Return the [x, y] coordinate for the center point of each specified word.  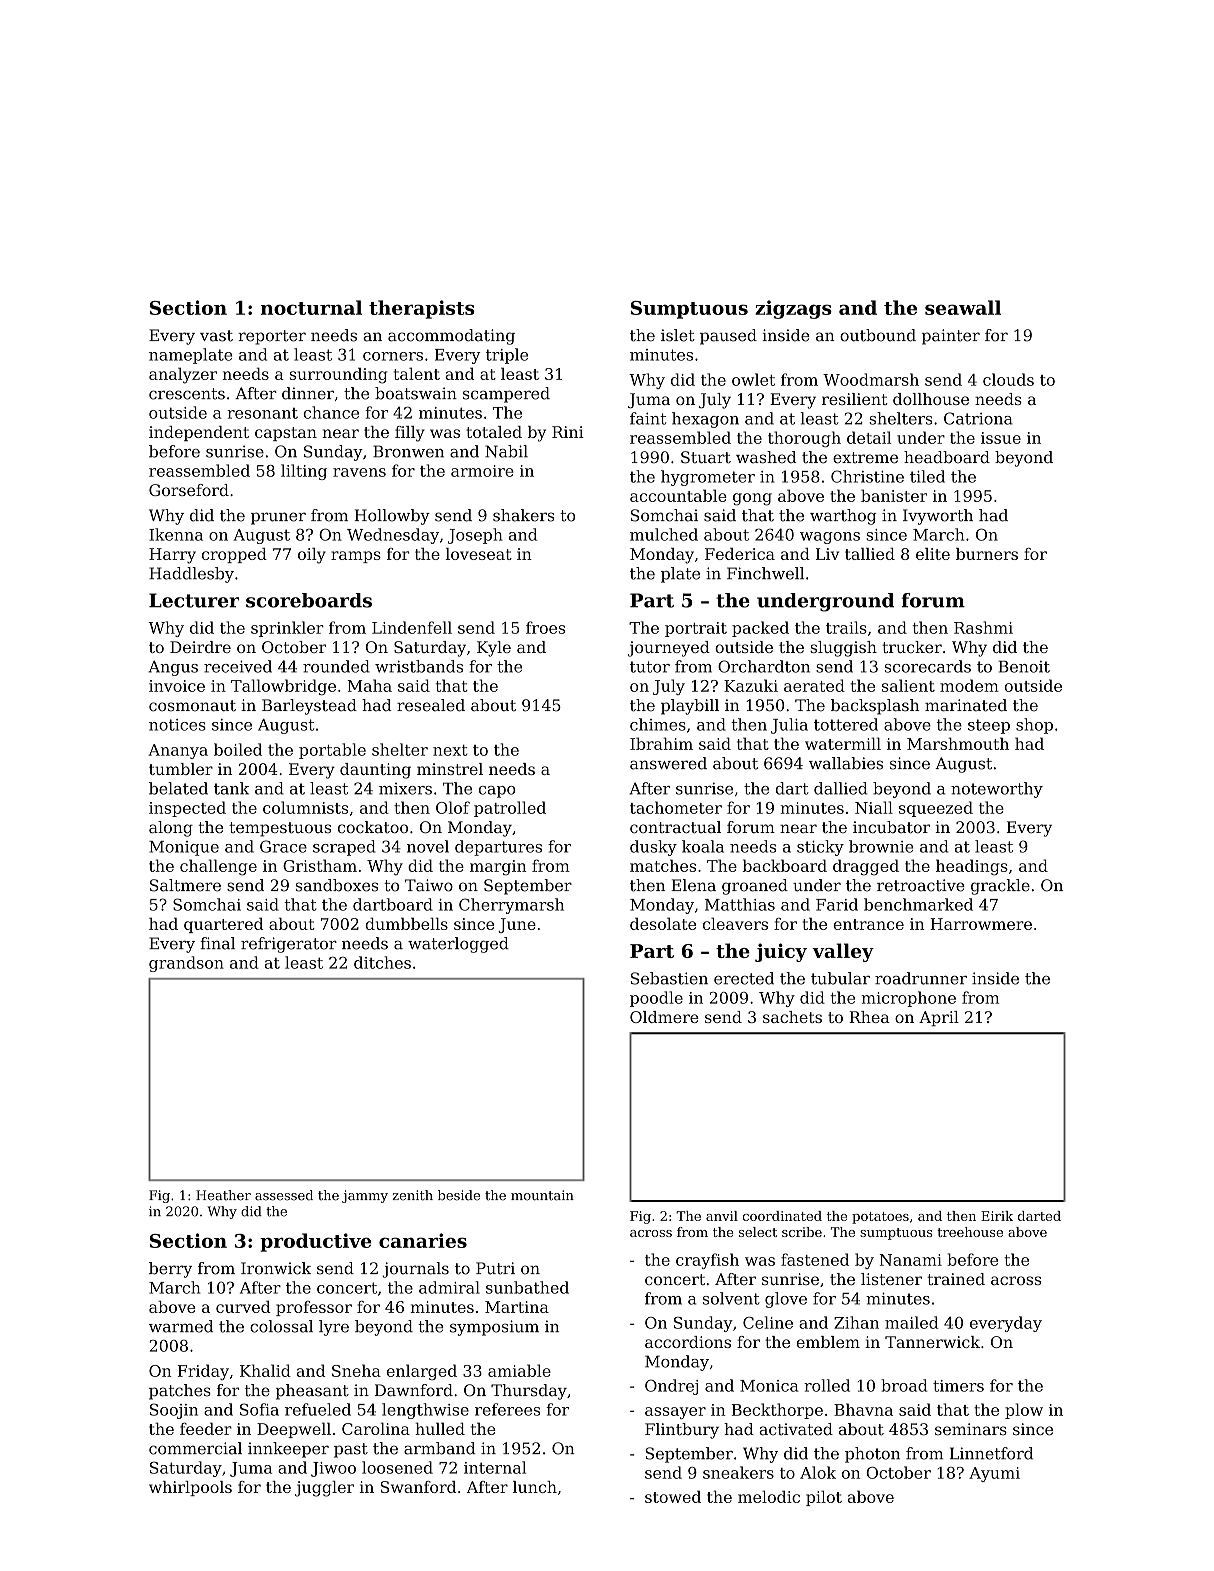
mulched [664, 534]
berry [170, 1270]
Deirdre [200, 647]
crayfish [707, 1261]
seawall [963, 307]
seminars [971, 1429]
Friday [203, 1372]
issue [1001, 438]
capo [497, 792]
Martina [517, 1307]
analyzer [183, 375]
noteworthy [997, 790]
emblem [828, 1342]
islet [678, 335]
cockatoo [373, 827]
